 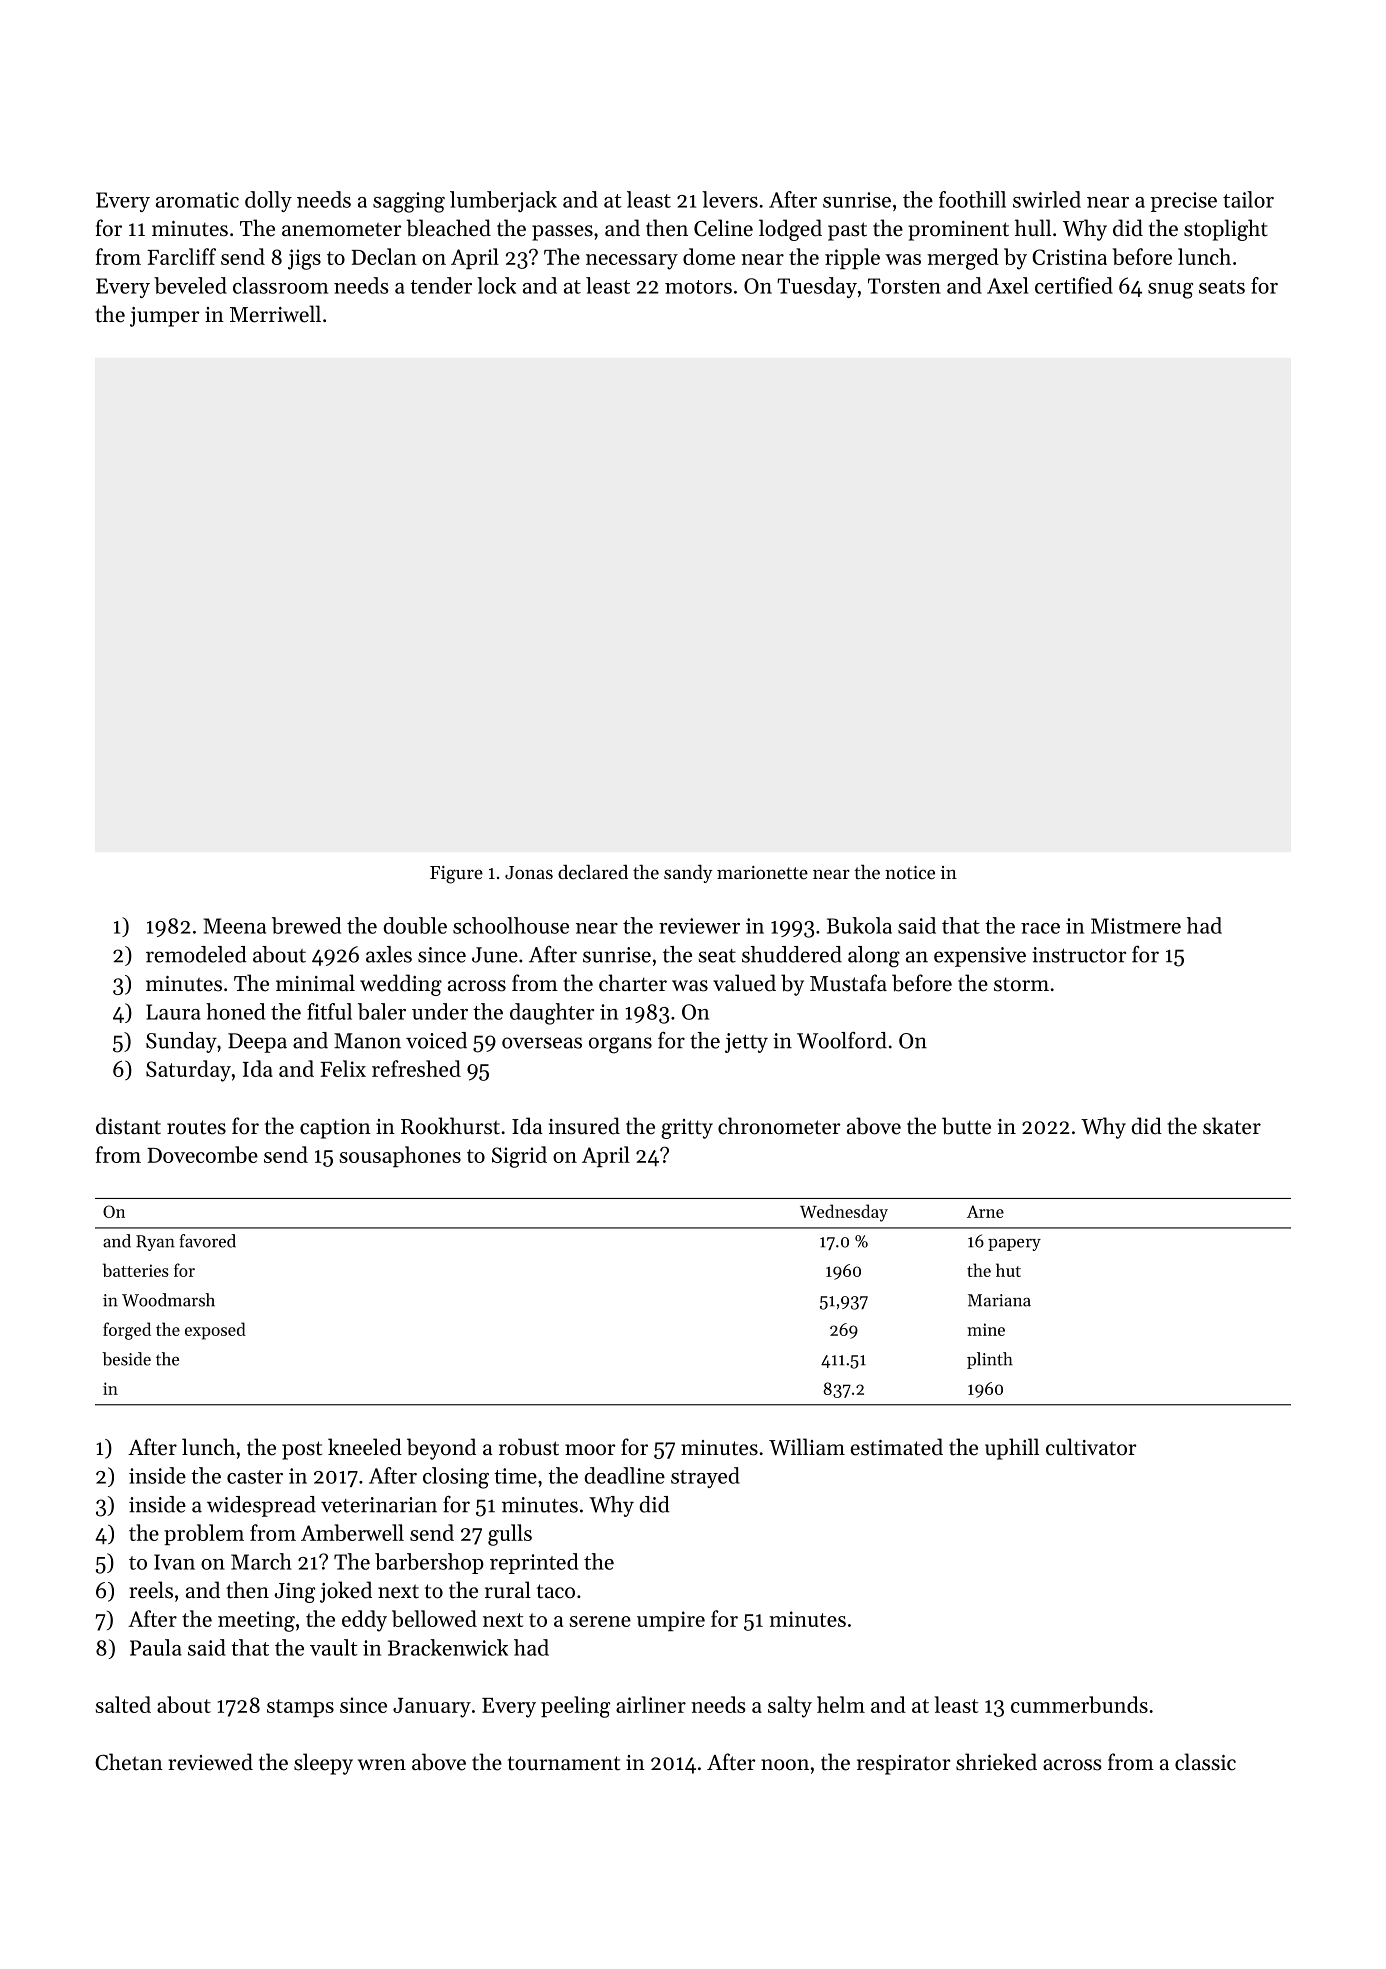 I want to click on snug, so click(x=1170, y=291).
